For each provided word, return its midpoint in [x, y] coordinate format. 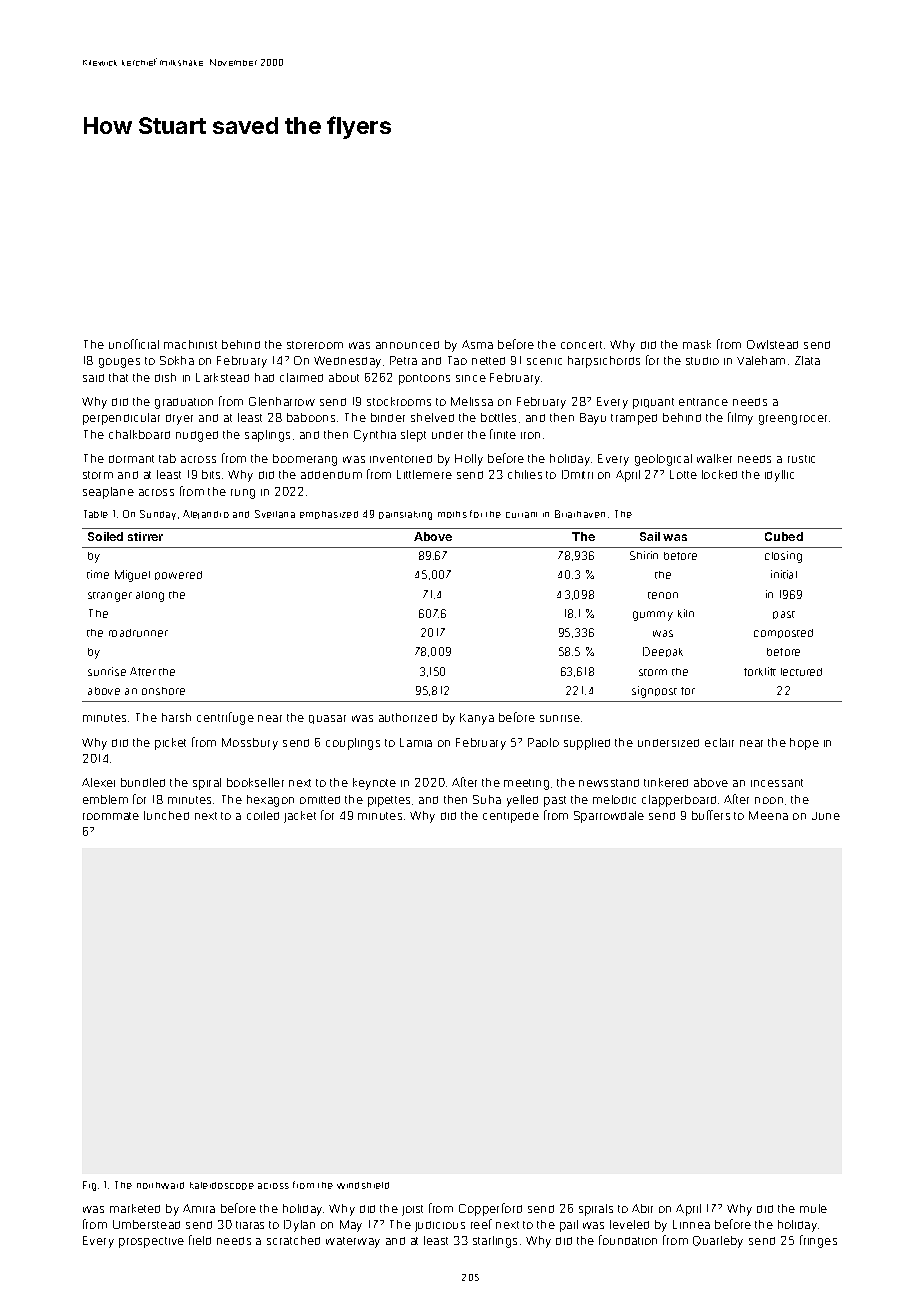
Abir [642, 1208]
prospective [151, 1242]
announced [407, 345]
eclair [719, 742]
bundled [143, 782]
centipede [511, 817]
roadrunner [138, 633]
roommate [111, 816]
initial [784, 574]
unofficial [134, 344]
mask [697, 344]
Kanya [477, 719]
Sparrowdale [609, 817]
